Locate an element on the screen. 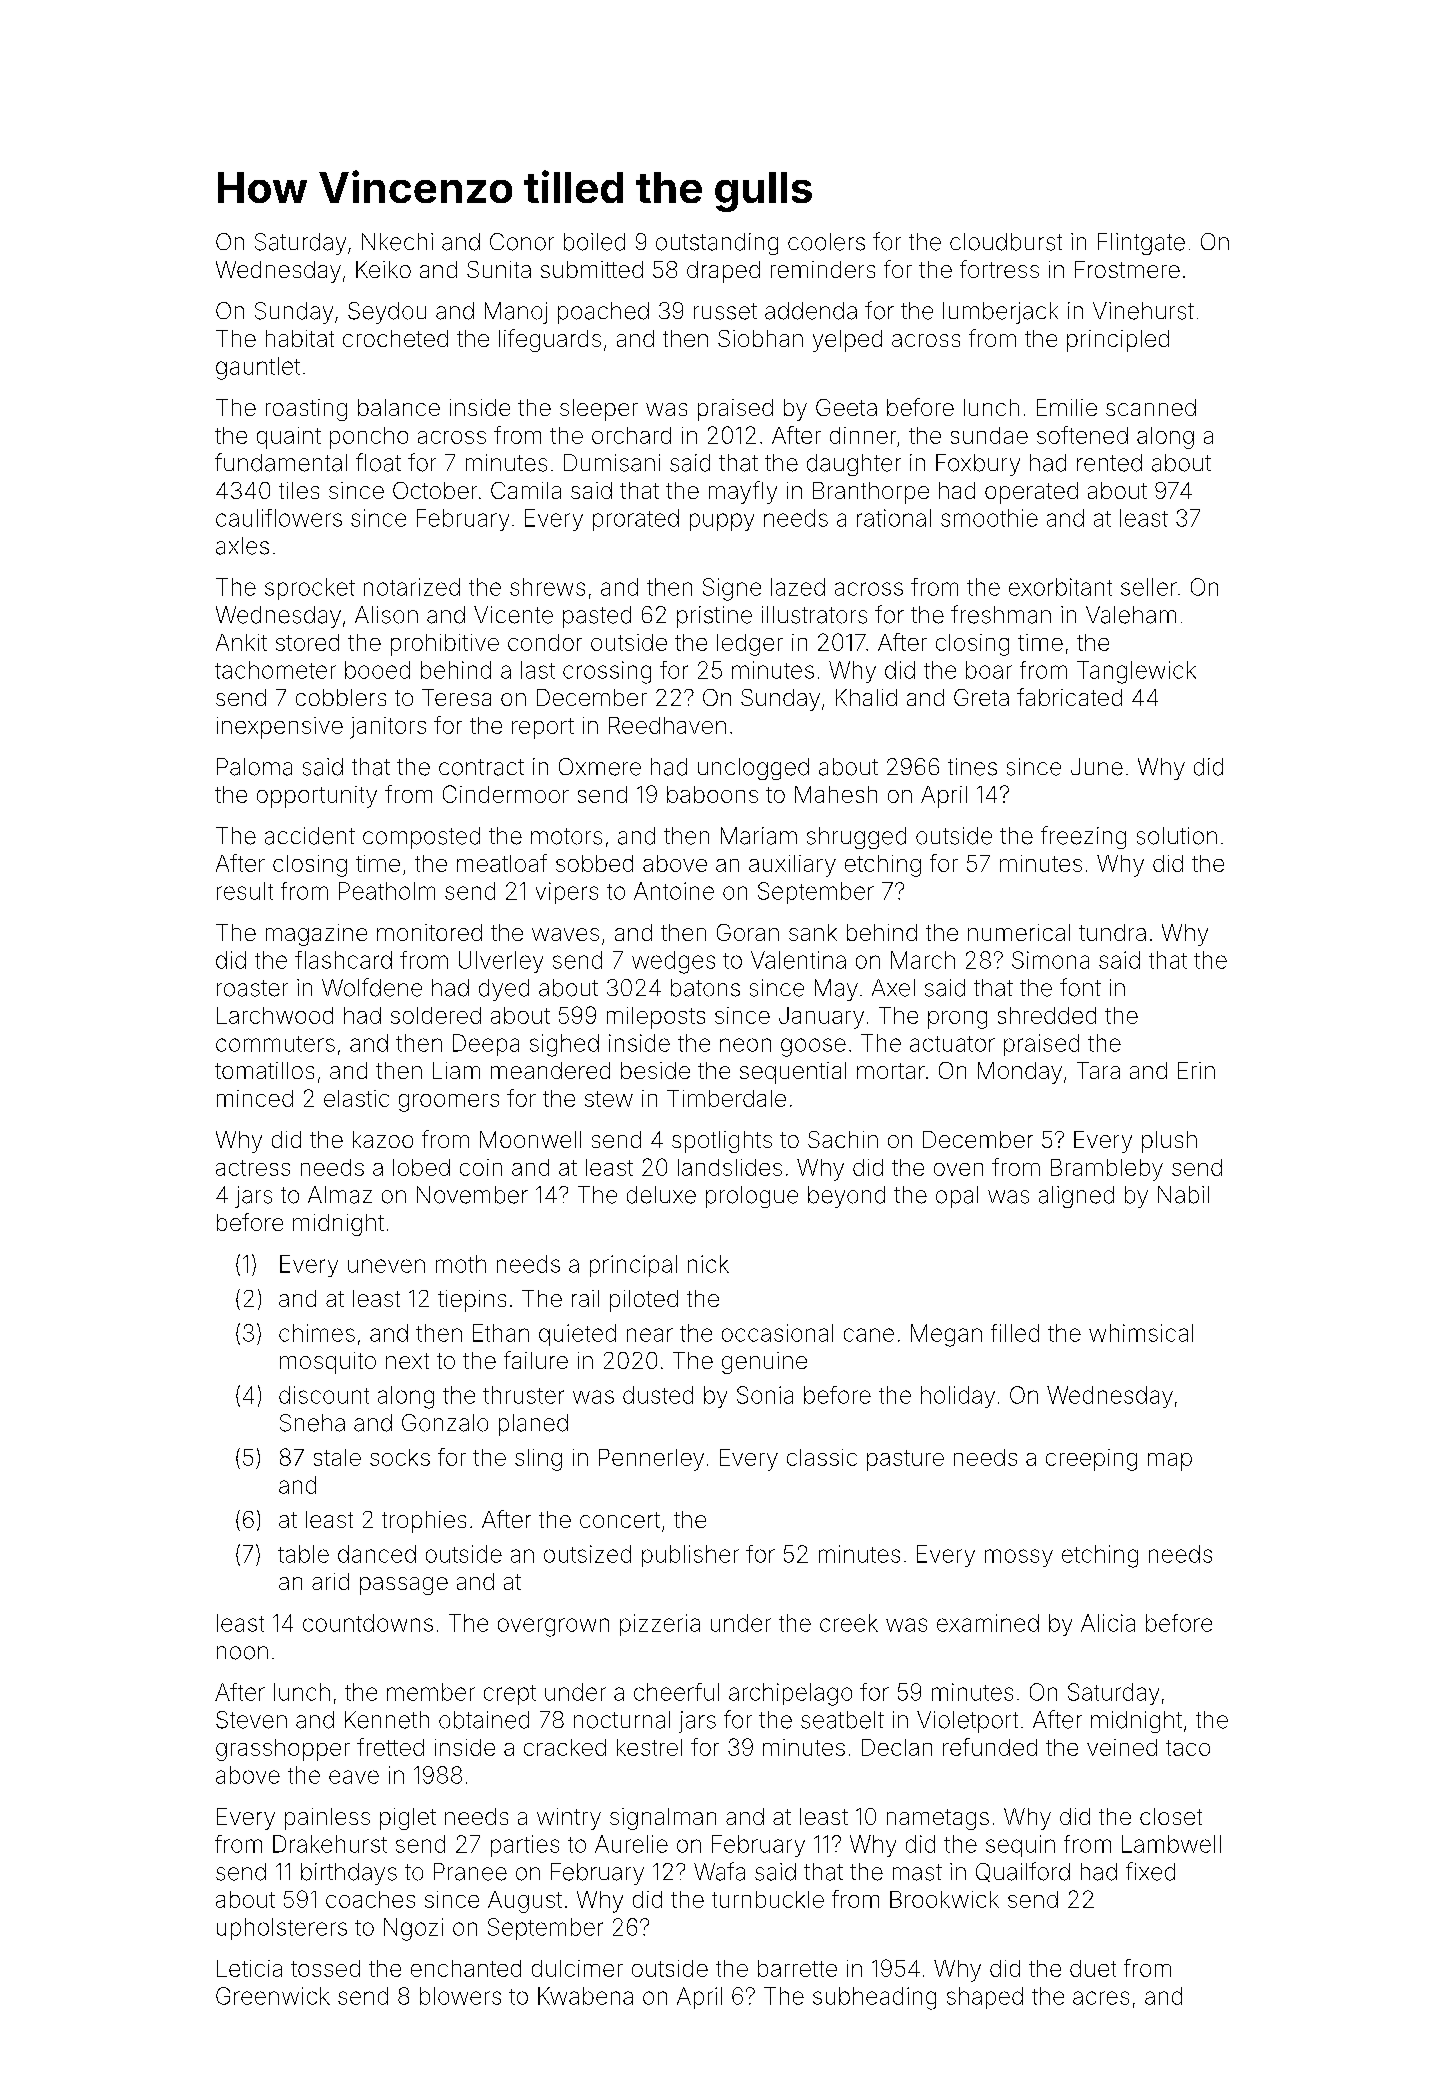 The image size is (1450, 2100). pizzeria is located at coordinates (660, 1625).
